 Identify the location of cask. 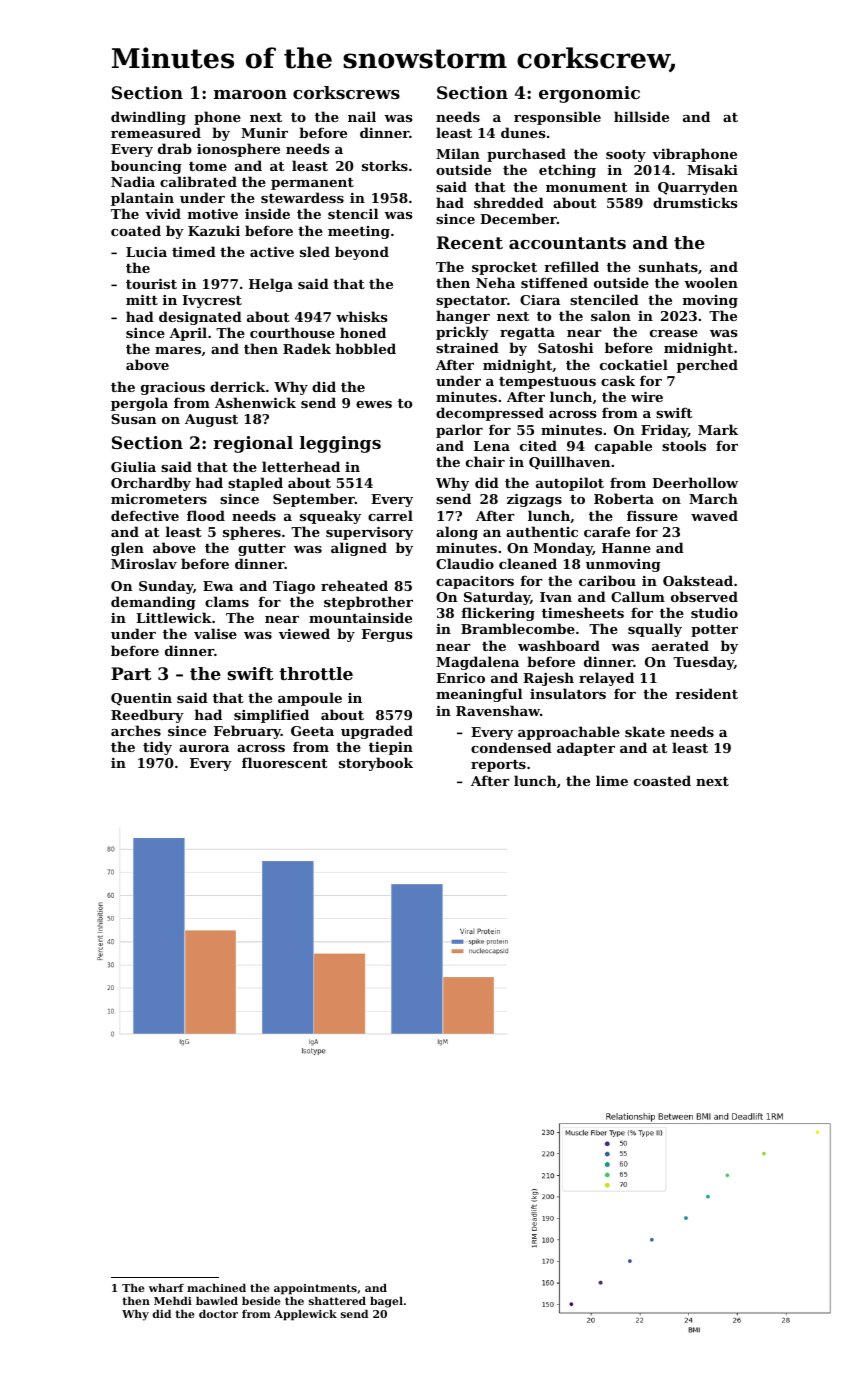
(618, 380).
